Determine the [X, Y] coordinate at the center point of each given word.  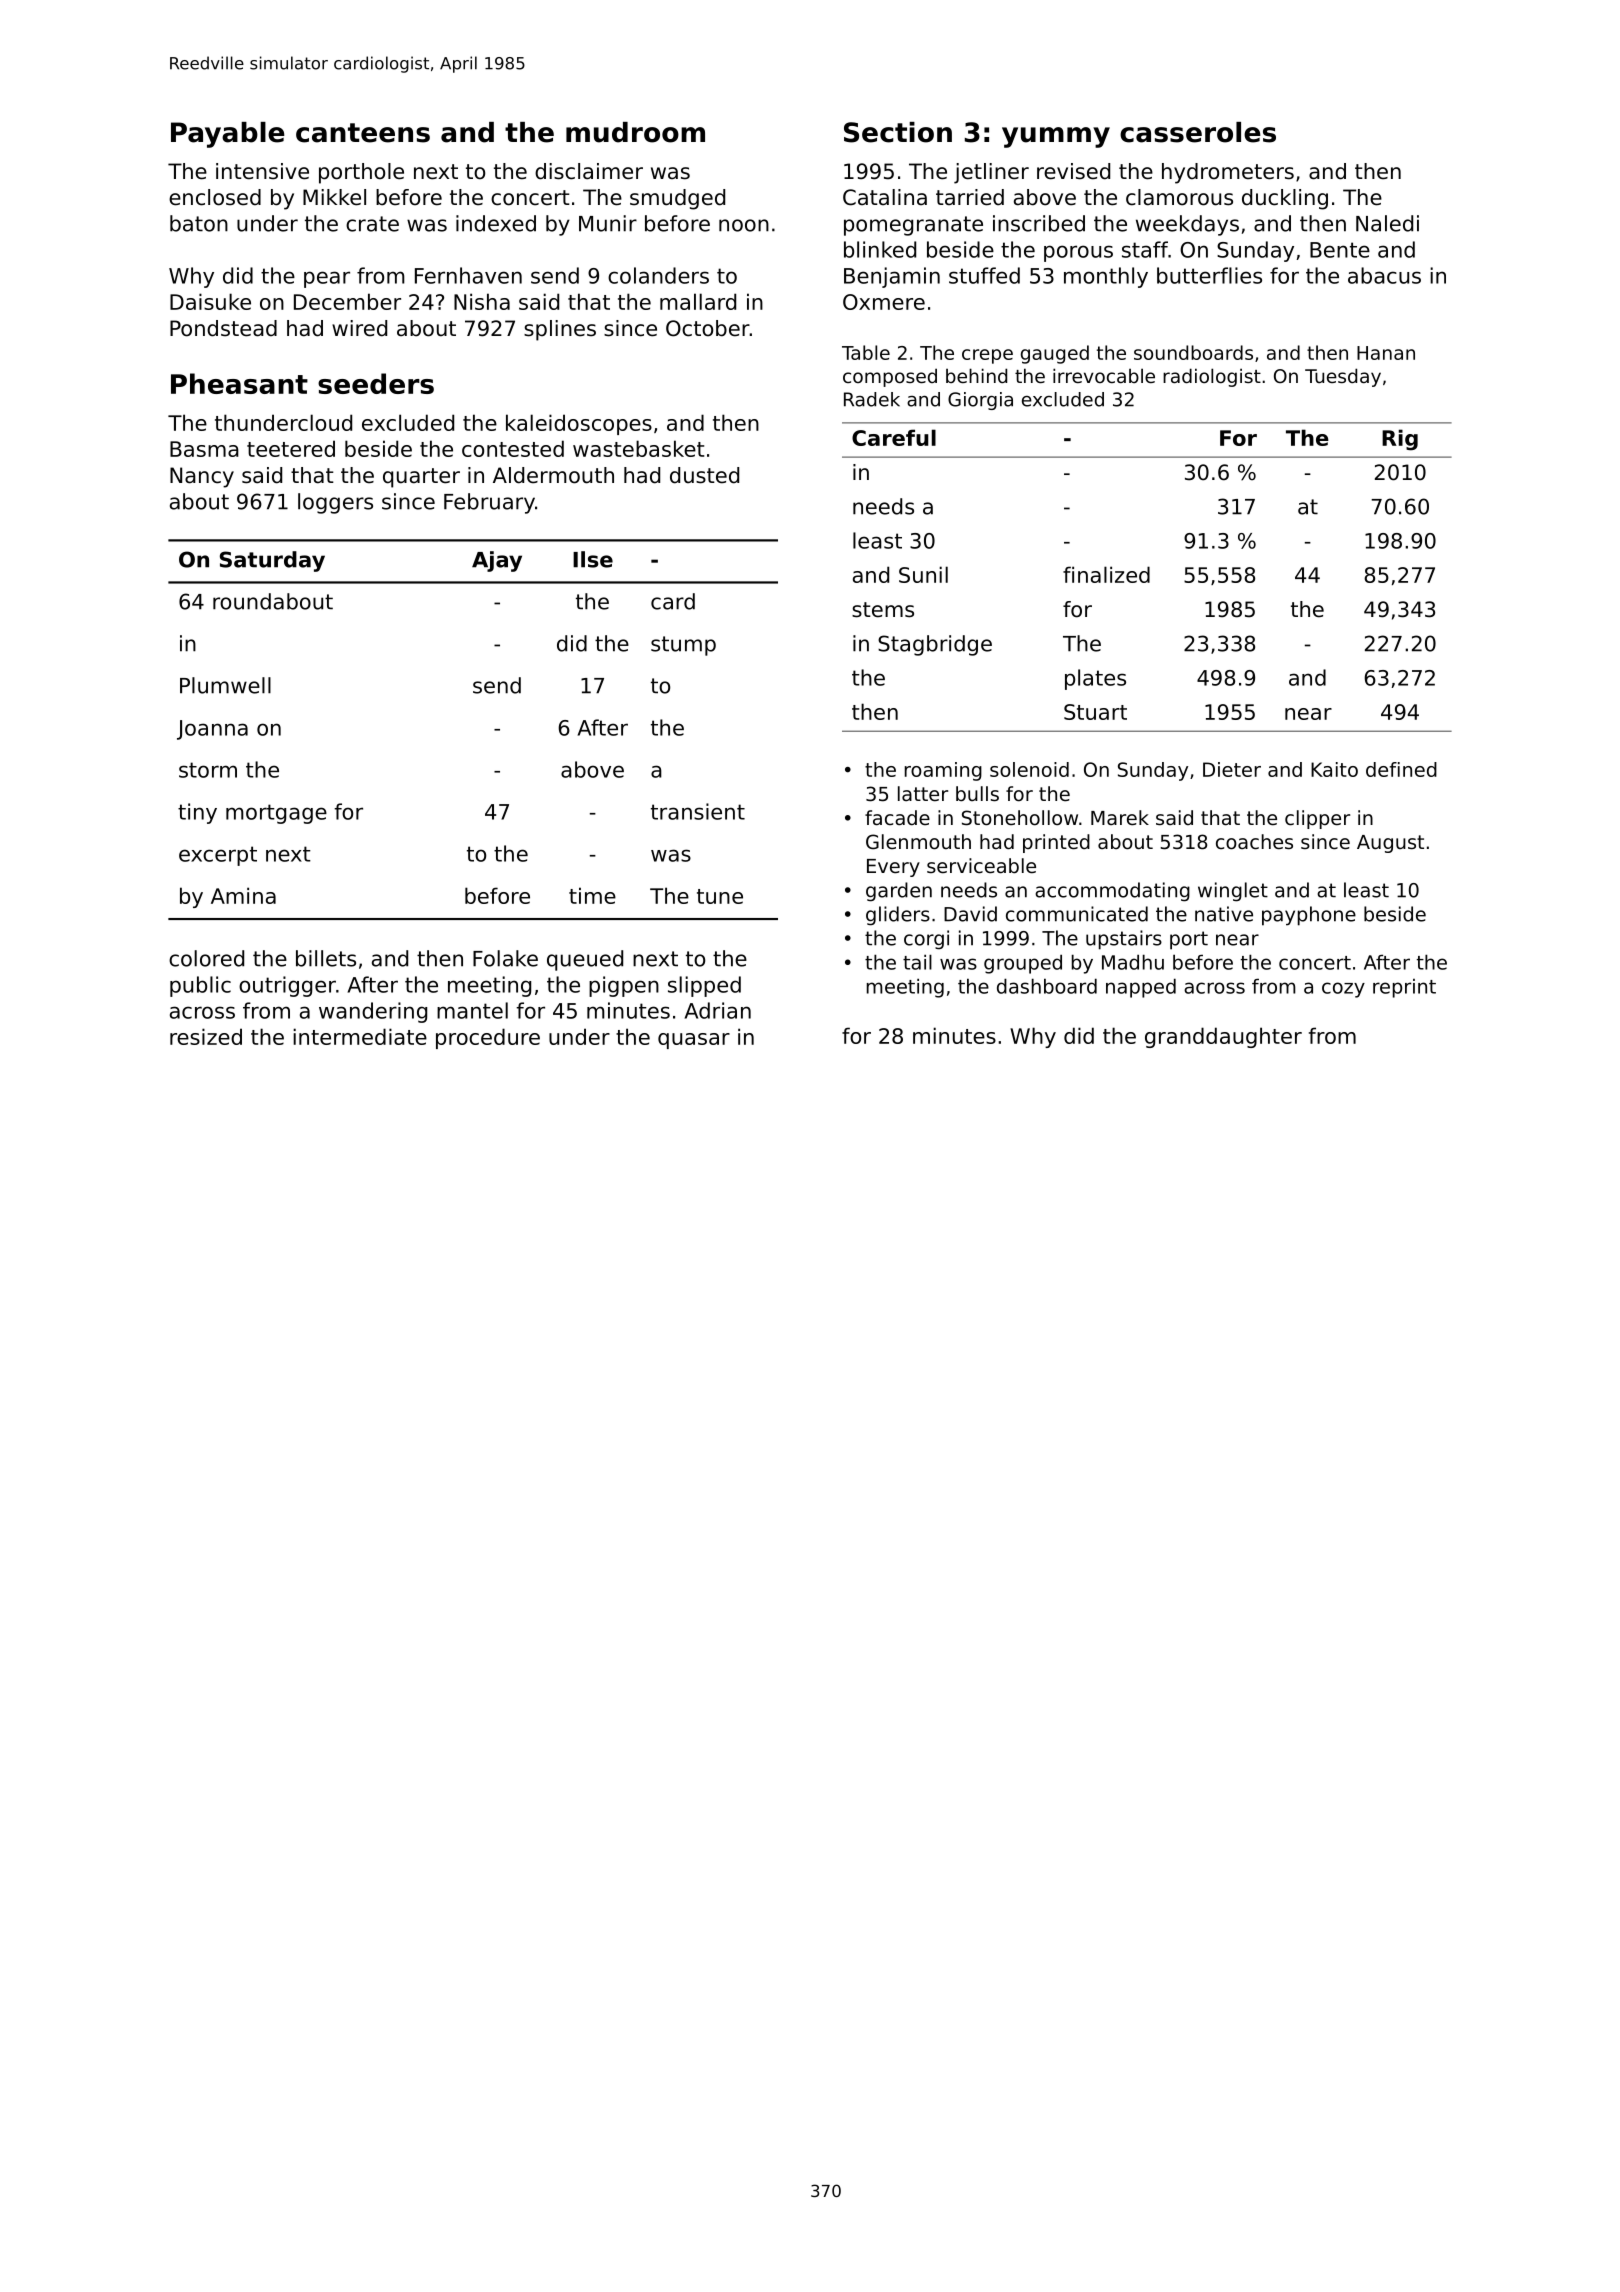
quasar [694, 1041]
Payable [228, 135]
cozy [1343, 990]
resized [206, 1036]
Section [898, 132]
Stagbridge [935, 645]
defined [1401, 769]
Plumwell [225, 685]
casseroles [1198, 132]
